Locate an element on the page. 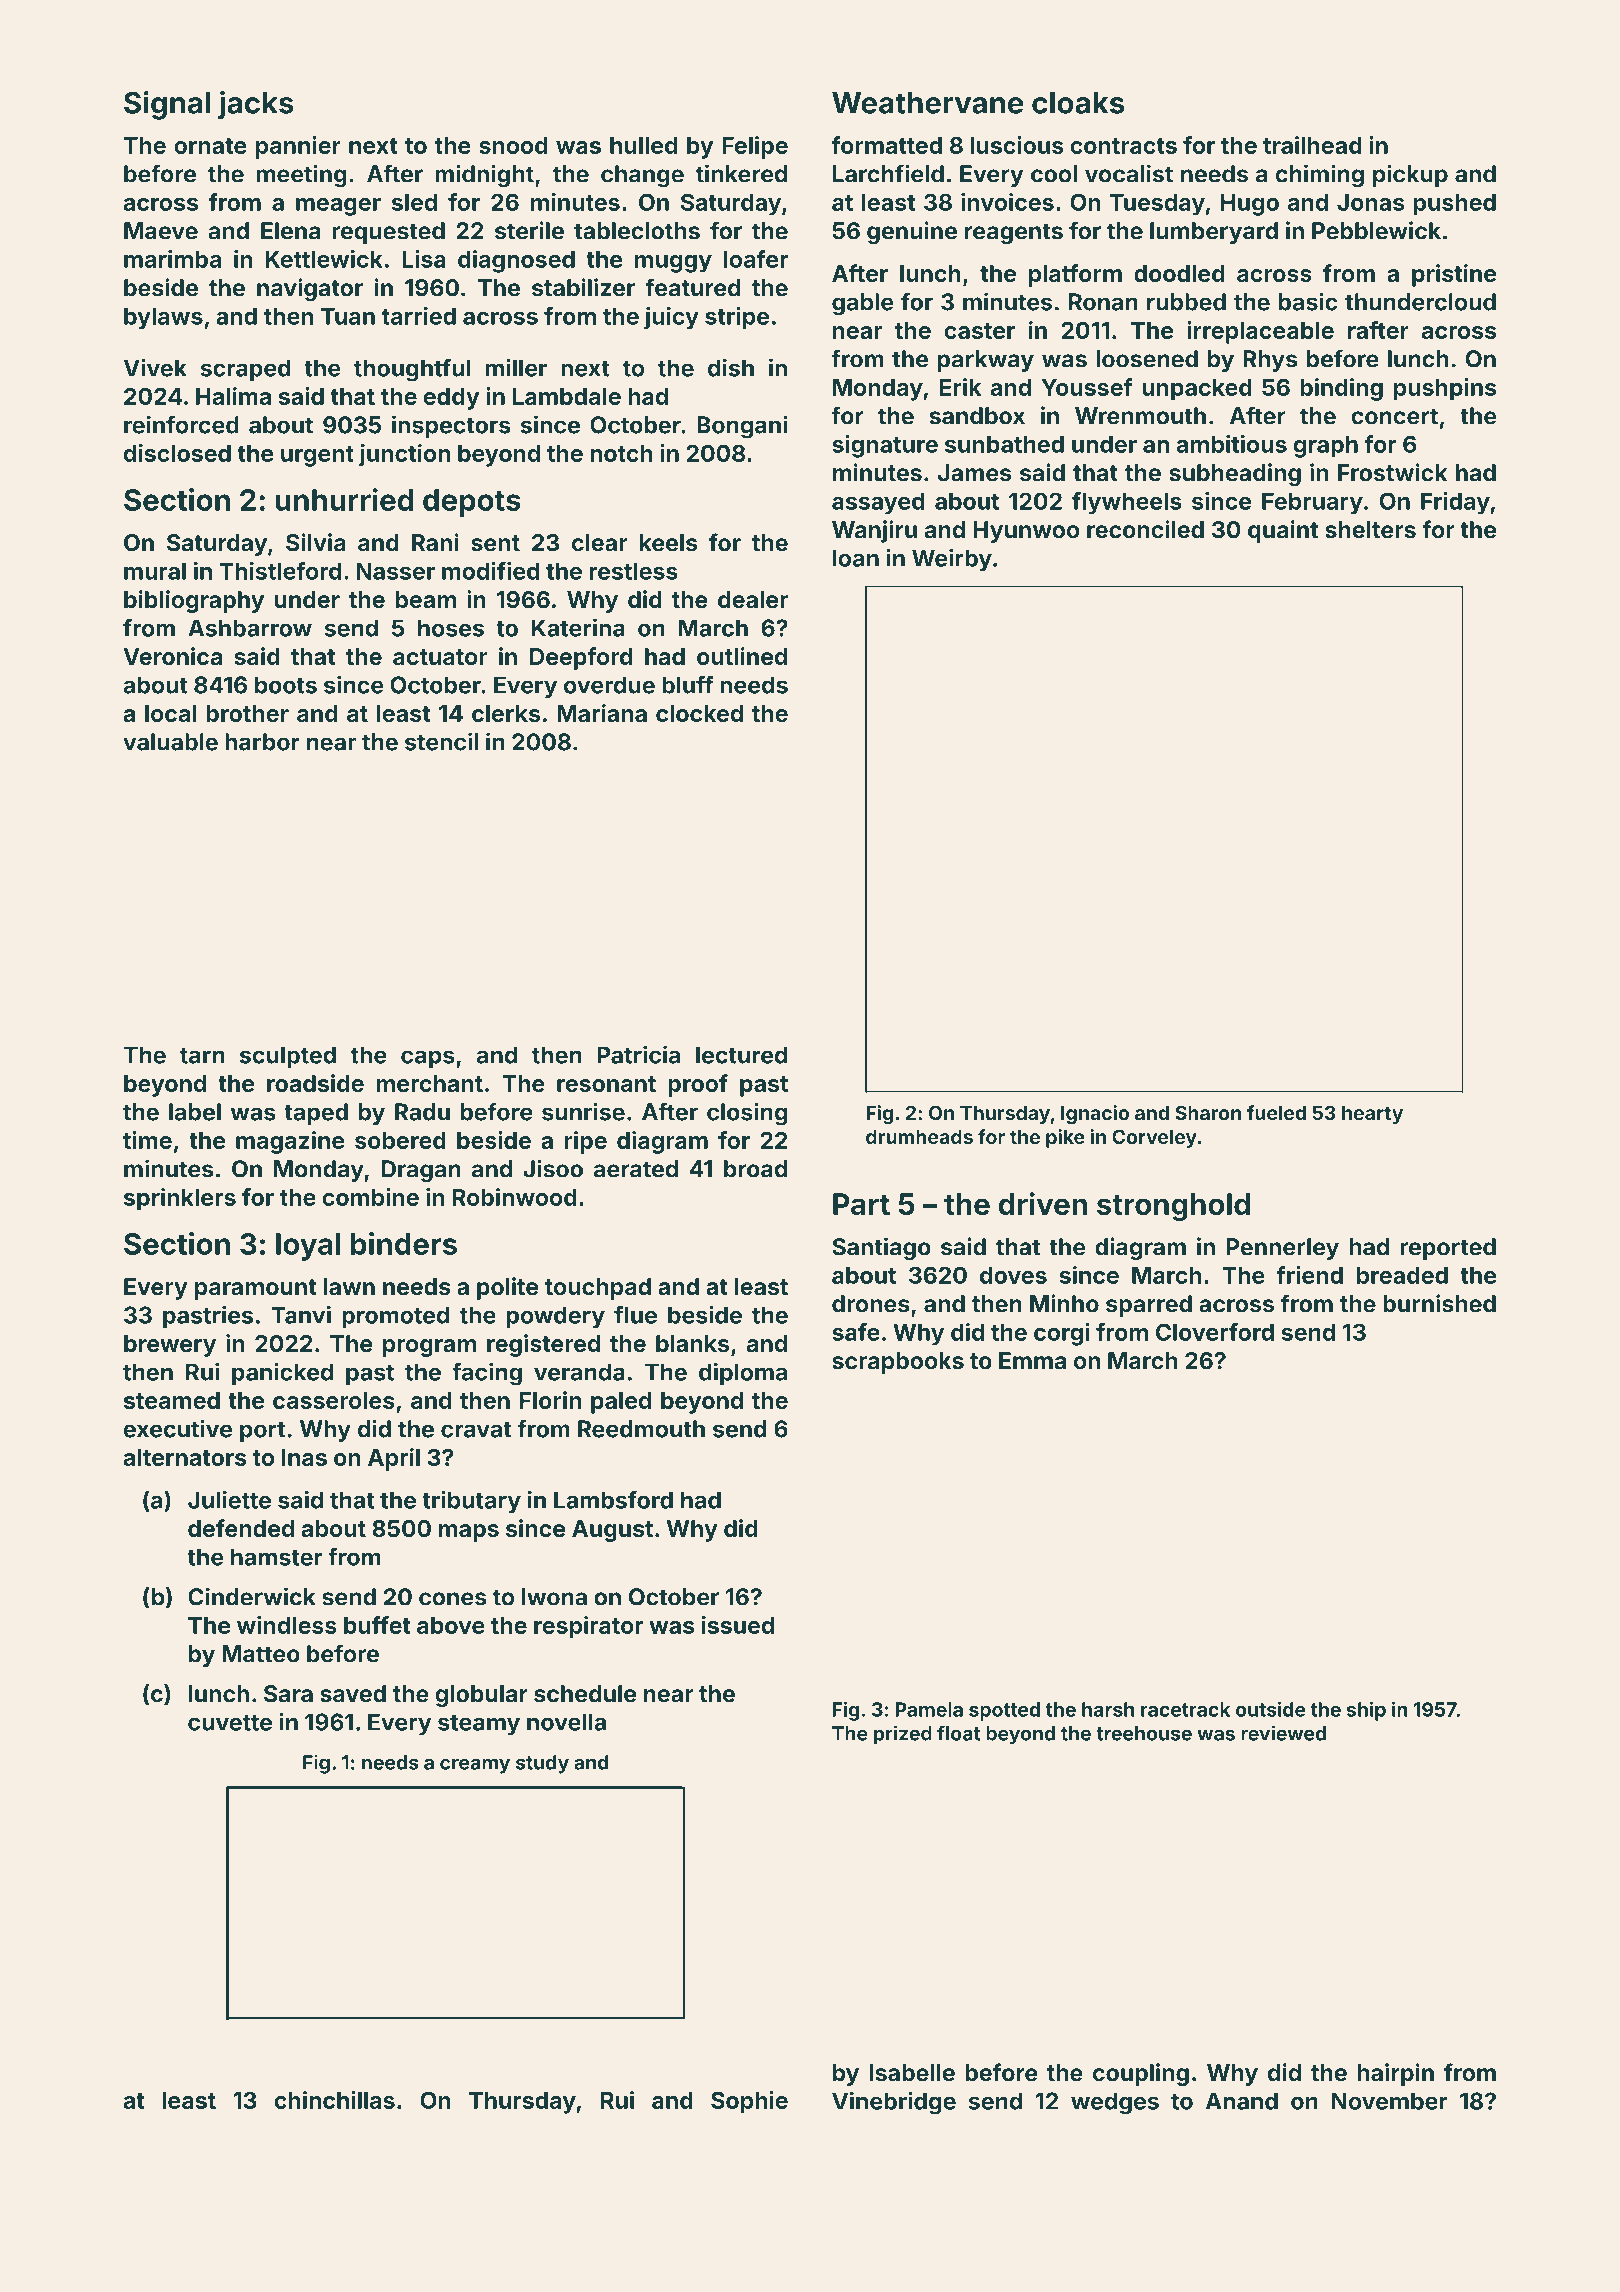  outside is located at coordinates (1271, 1709).
